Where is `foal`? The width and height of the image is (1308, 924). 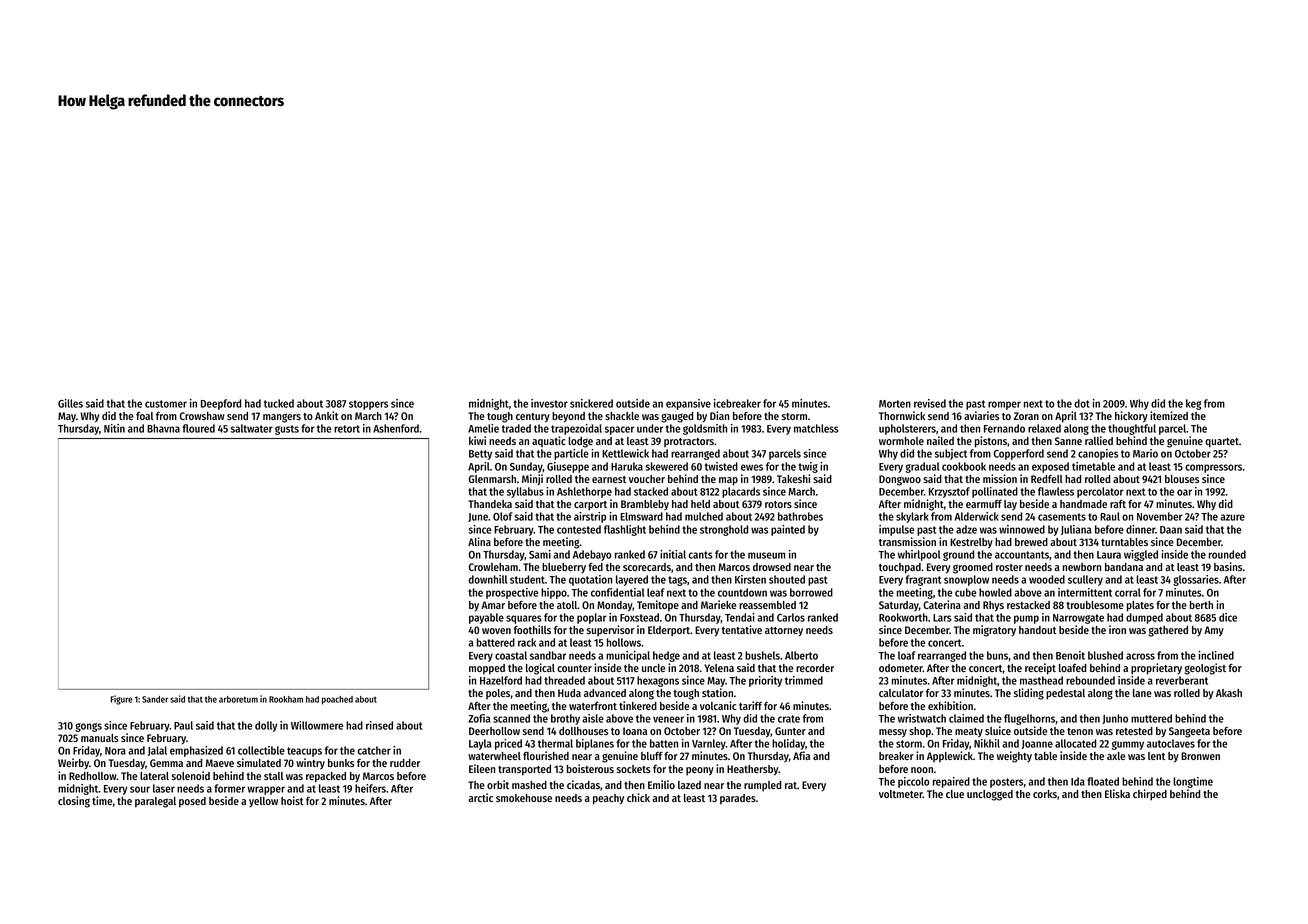
foal is located at coordinates (144, 416).
